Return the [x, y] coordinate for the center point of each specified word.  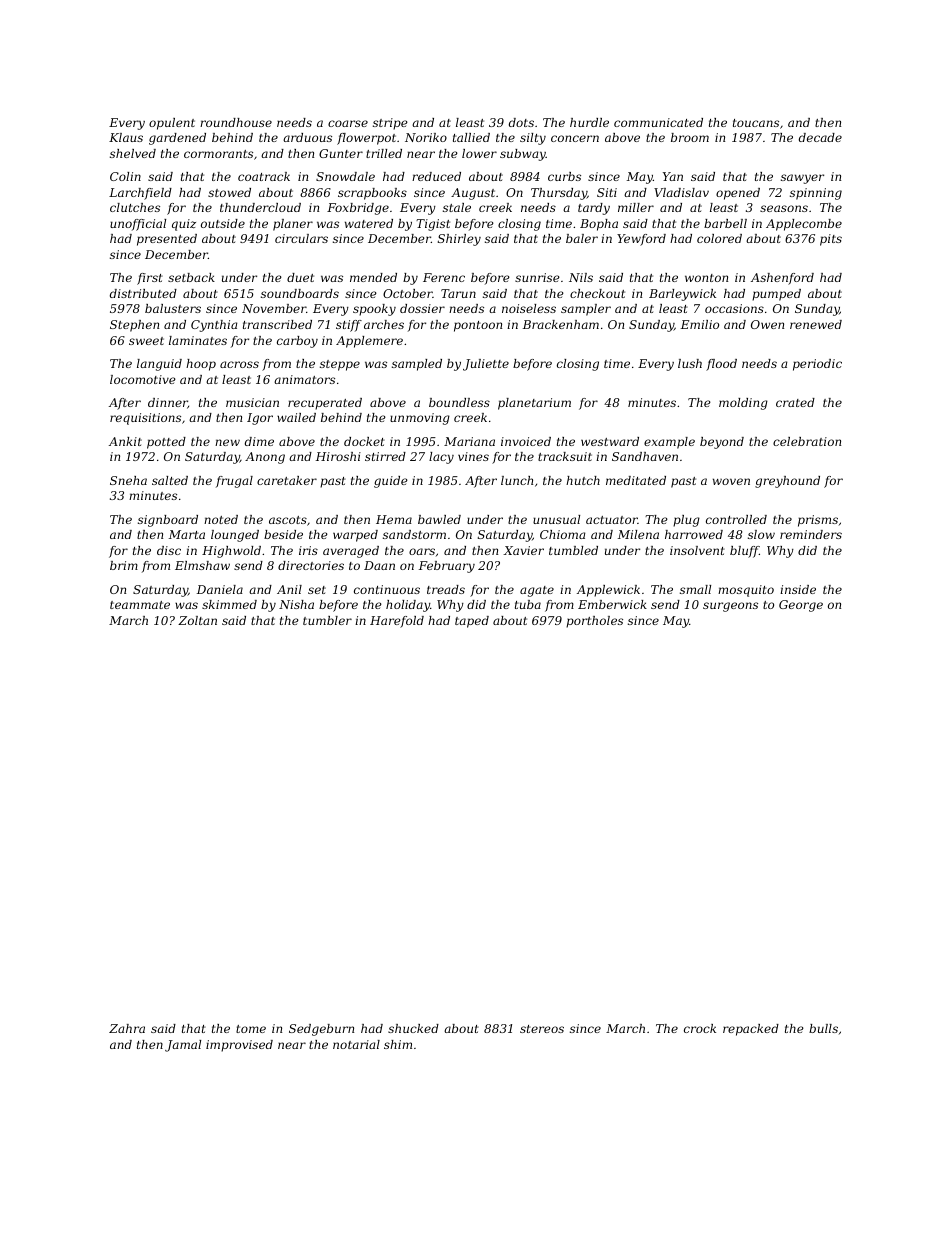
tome [251, 1029]
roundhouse [236, 122]
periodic [817, 365]
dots [521, 122]
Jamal [183, 1046]
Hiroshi [338, 456]
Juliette [486, 365]
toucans [756, 123]
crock [700, 1028]
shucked [413, 1028]
